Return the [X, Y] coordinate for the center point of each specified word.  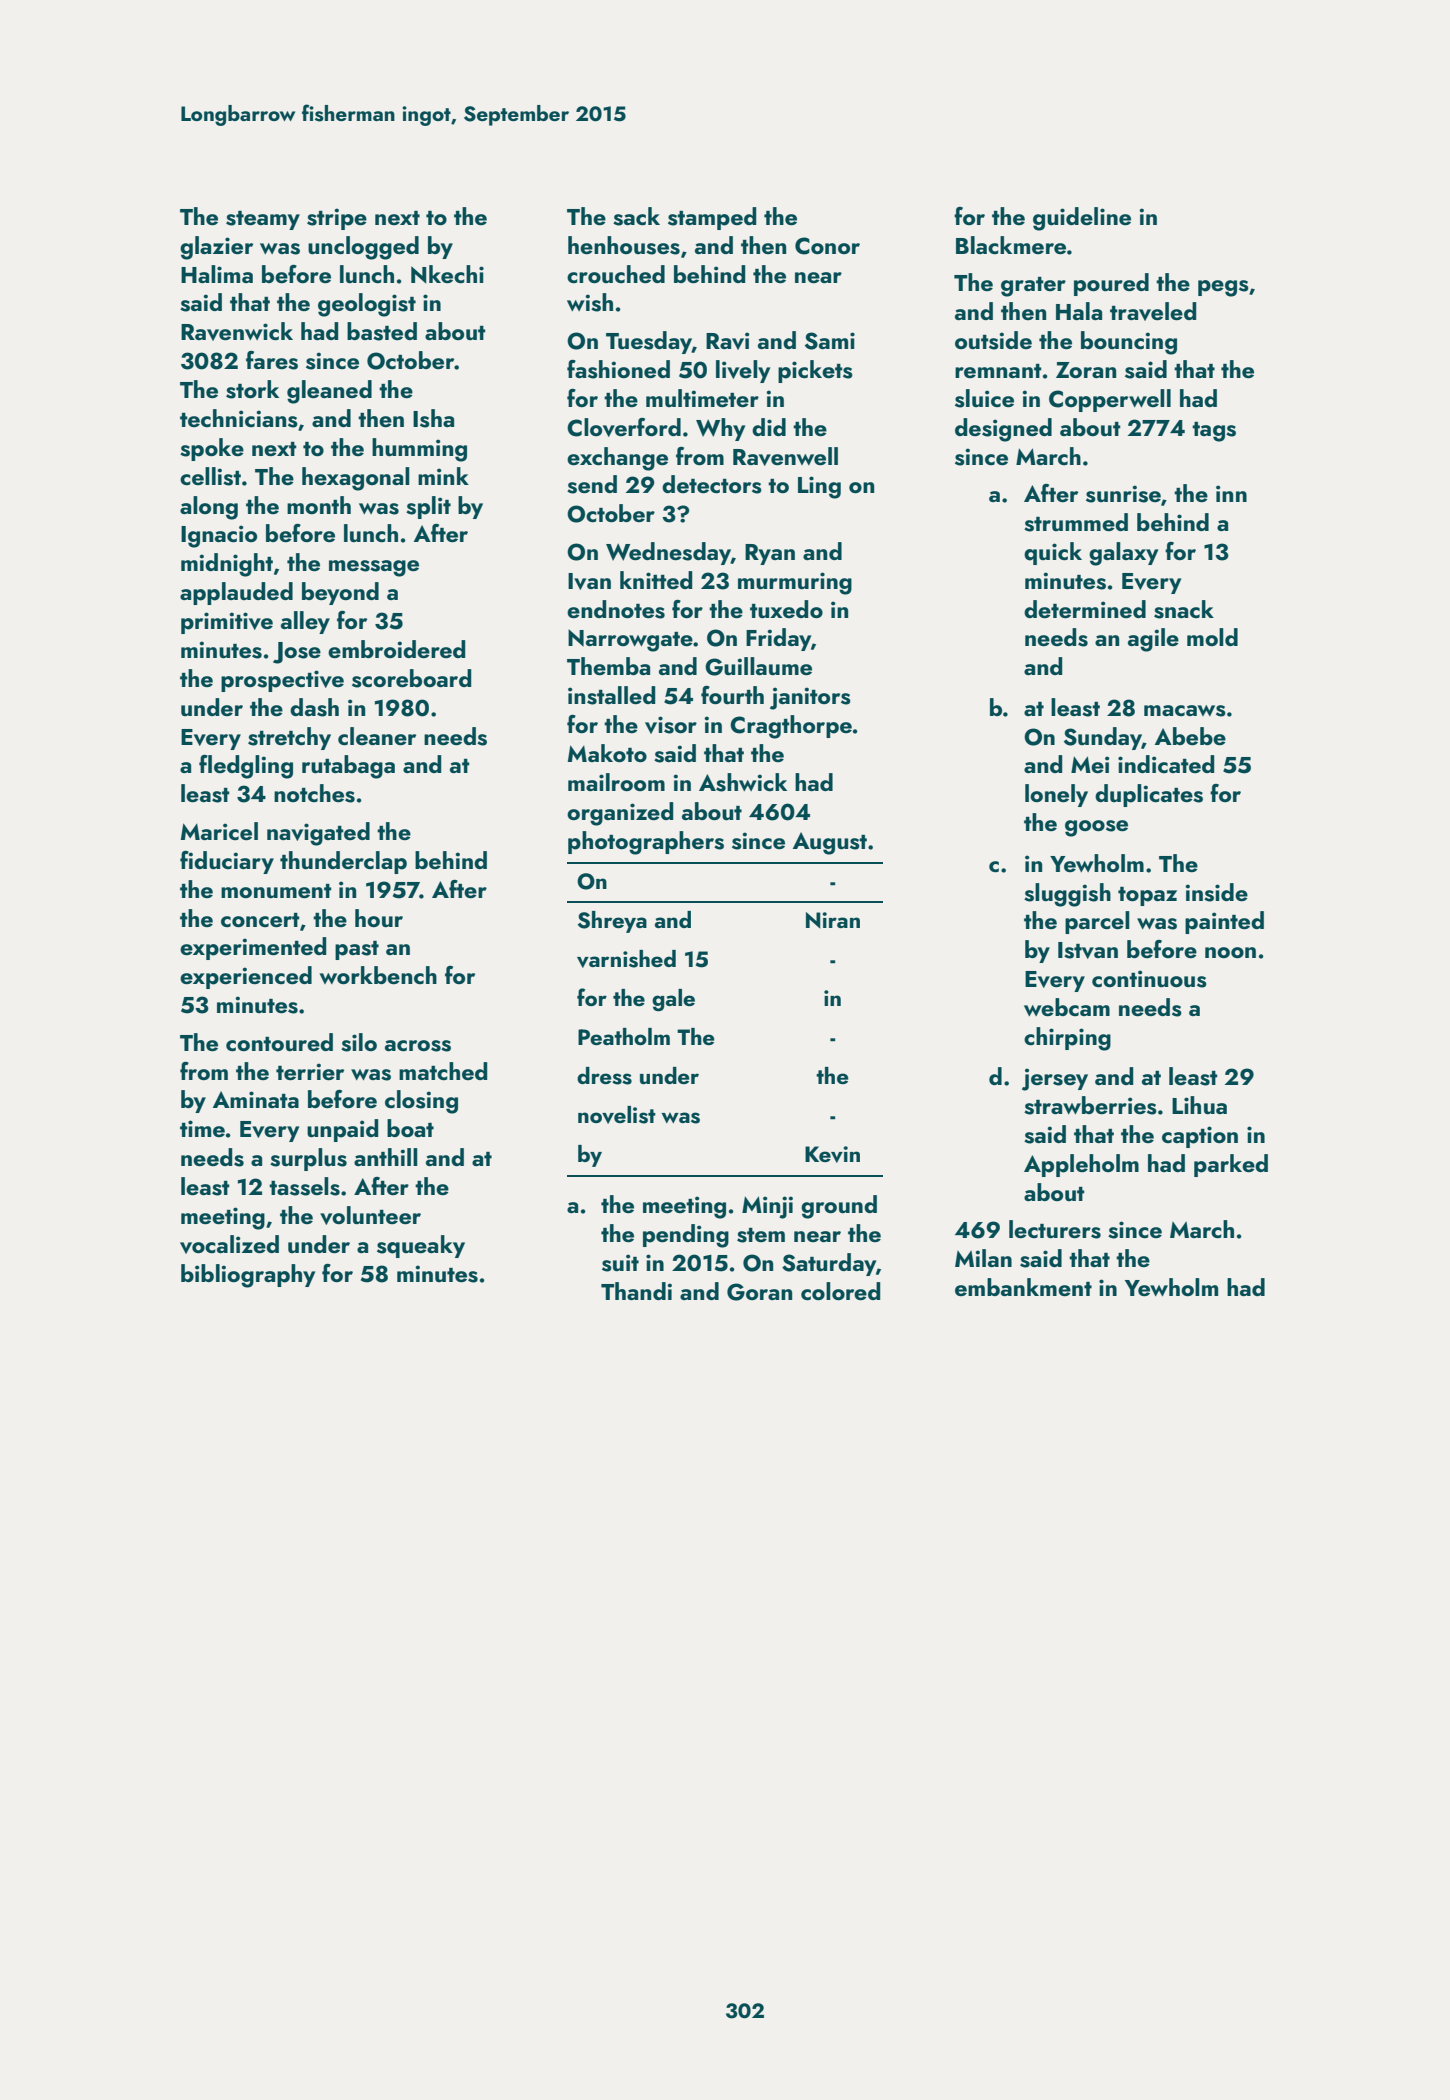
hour [379, 918]
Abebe [1190, 736]
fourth [732, 695]
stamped [712, 218]
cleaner [377, 736]
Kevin [832, 1154]
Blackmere [1011, 245]
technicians [239, 418]
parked [1231, 1165]
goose [1096, 828]
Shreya [612, 922]
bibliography [248, 1276]
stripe [337, 219]
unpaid [342, 1130]
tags [1214, 432]
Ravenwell [785, 456]
